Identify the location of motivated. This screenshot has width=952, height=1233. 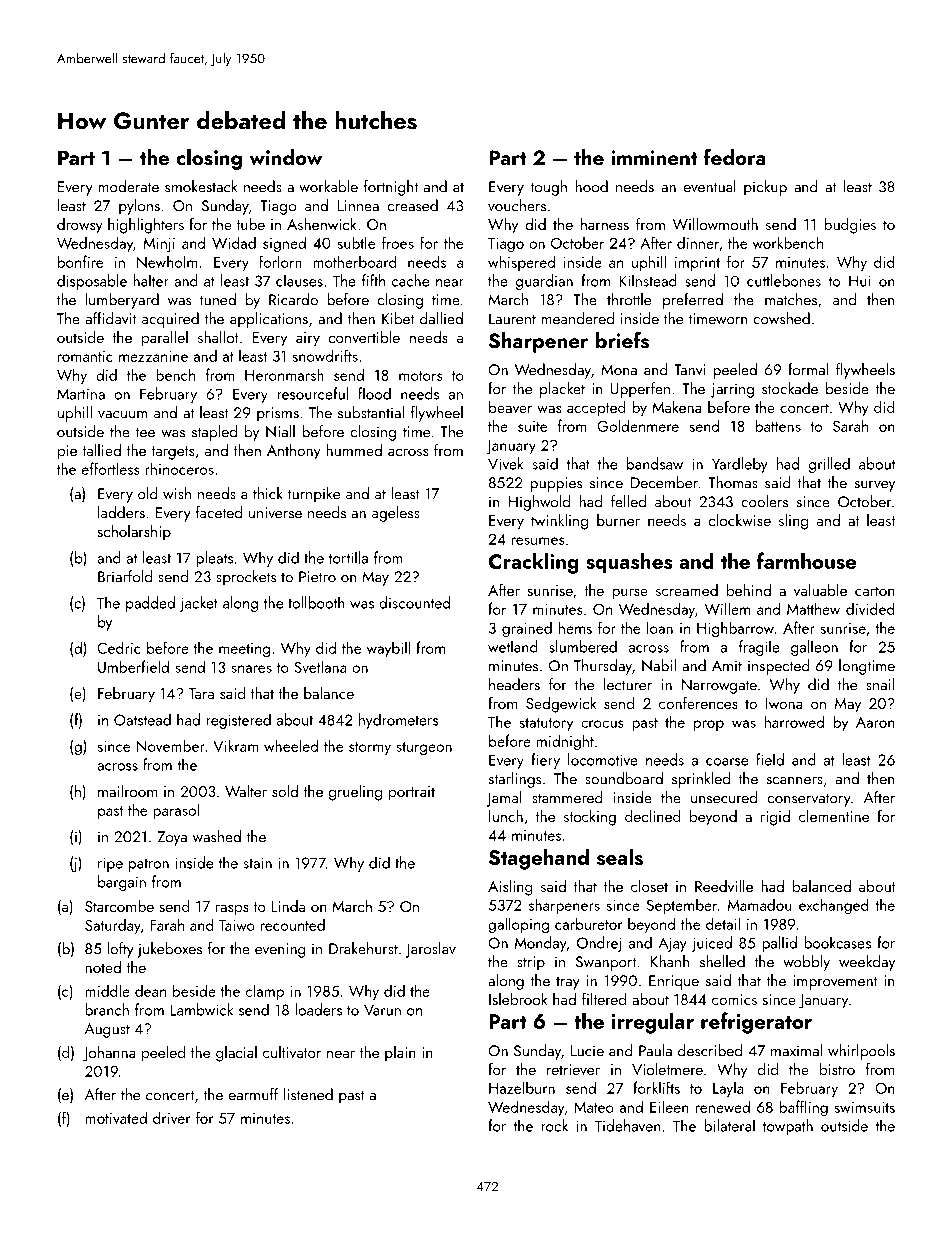
(116, 1117).
